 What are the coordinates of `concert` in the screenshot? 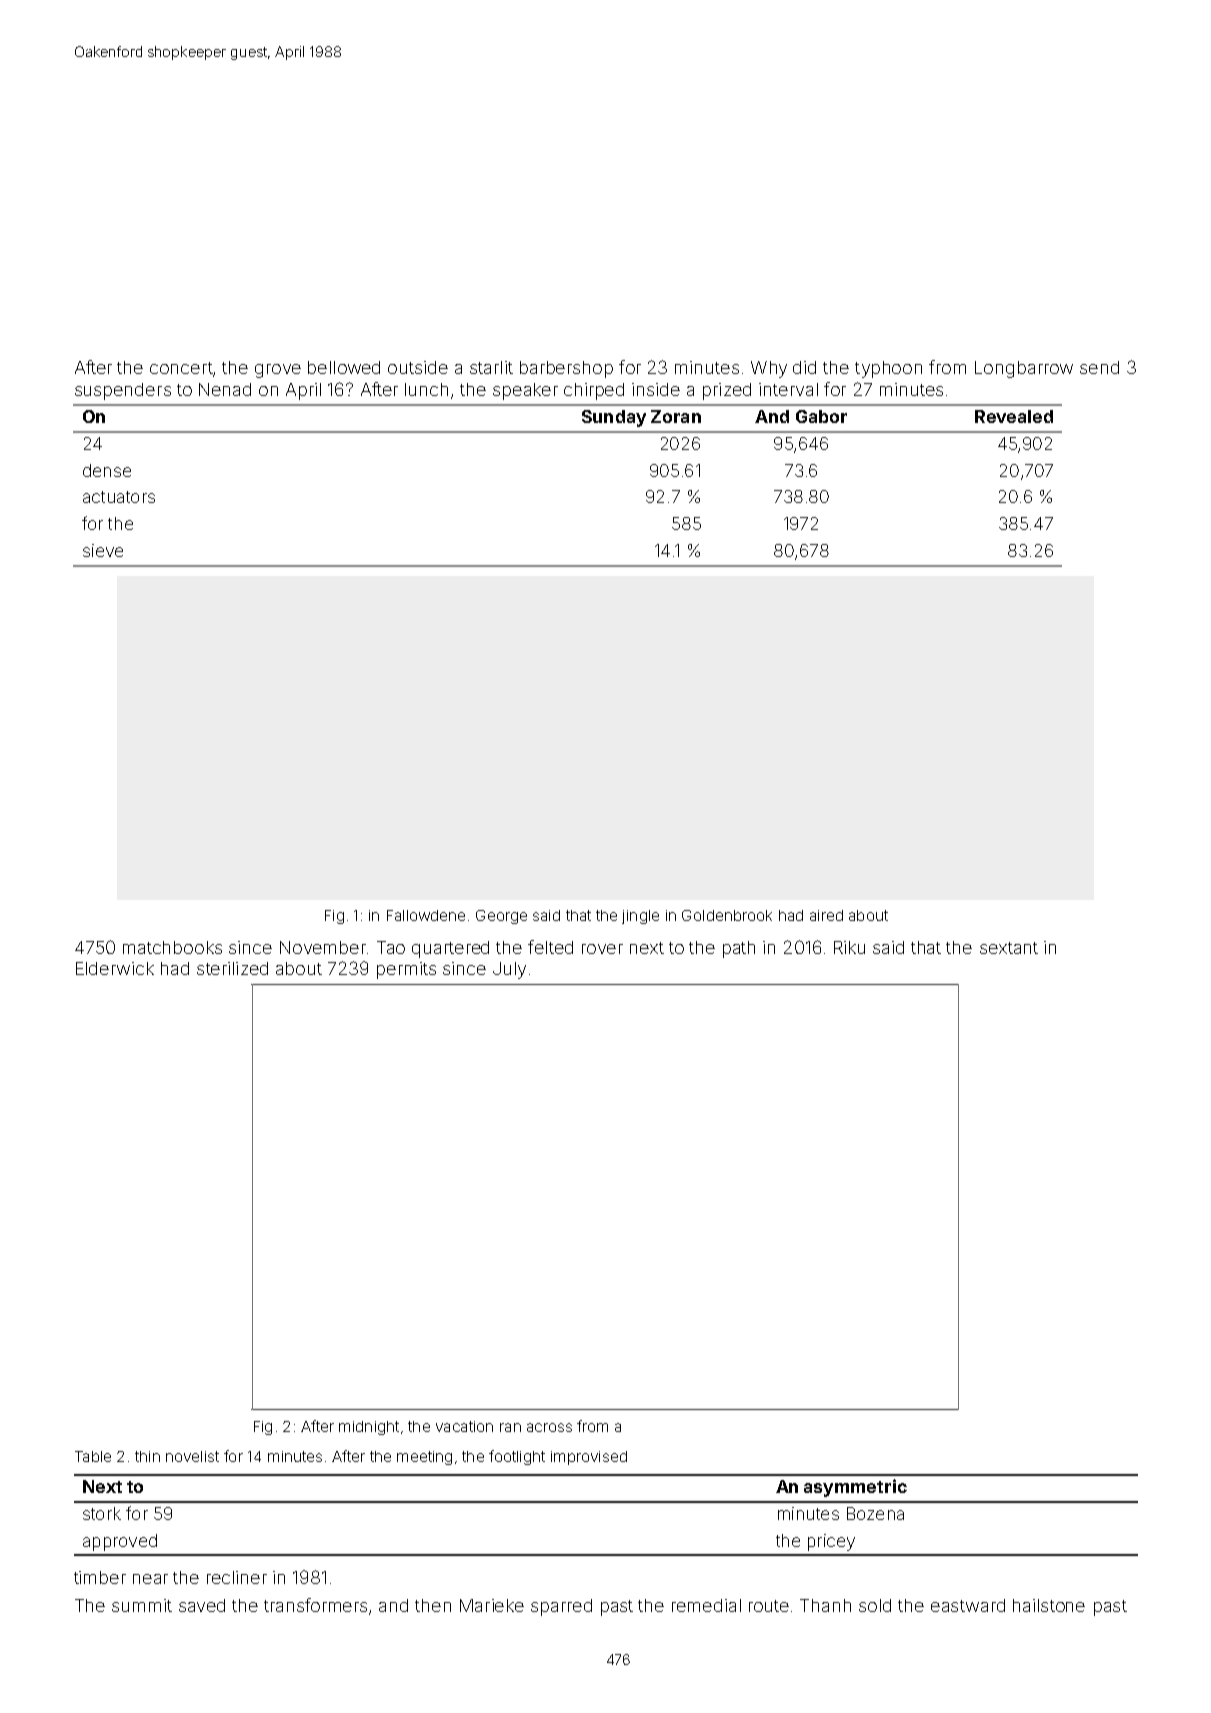 It's located at (181, 368).
